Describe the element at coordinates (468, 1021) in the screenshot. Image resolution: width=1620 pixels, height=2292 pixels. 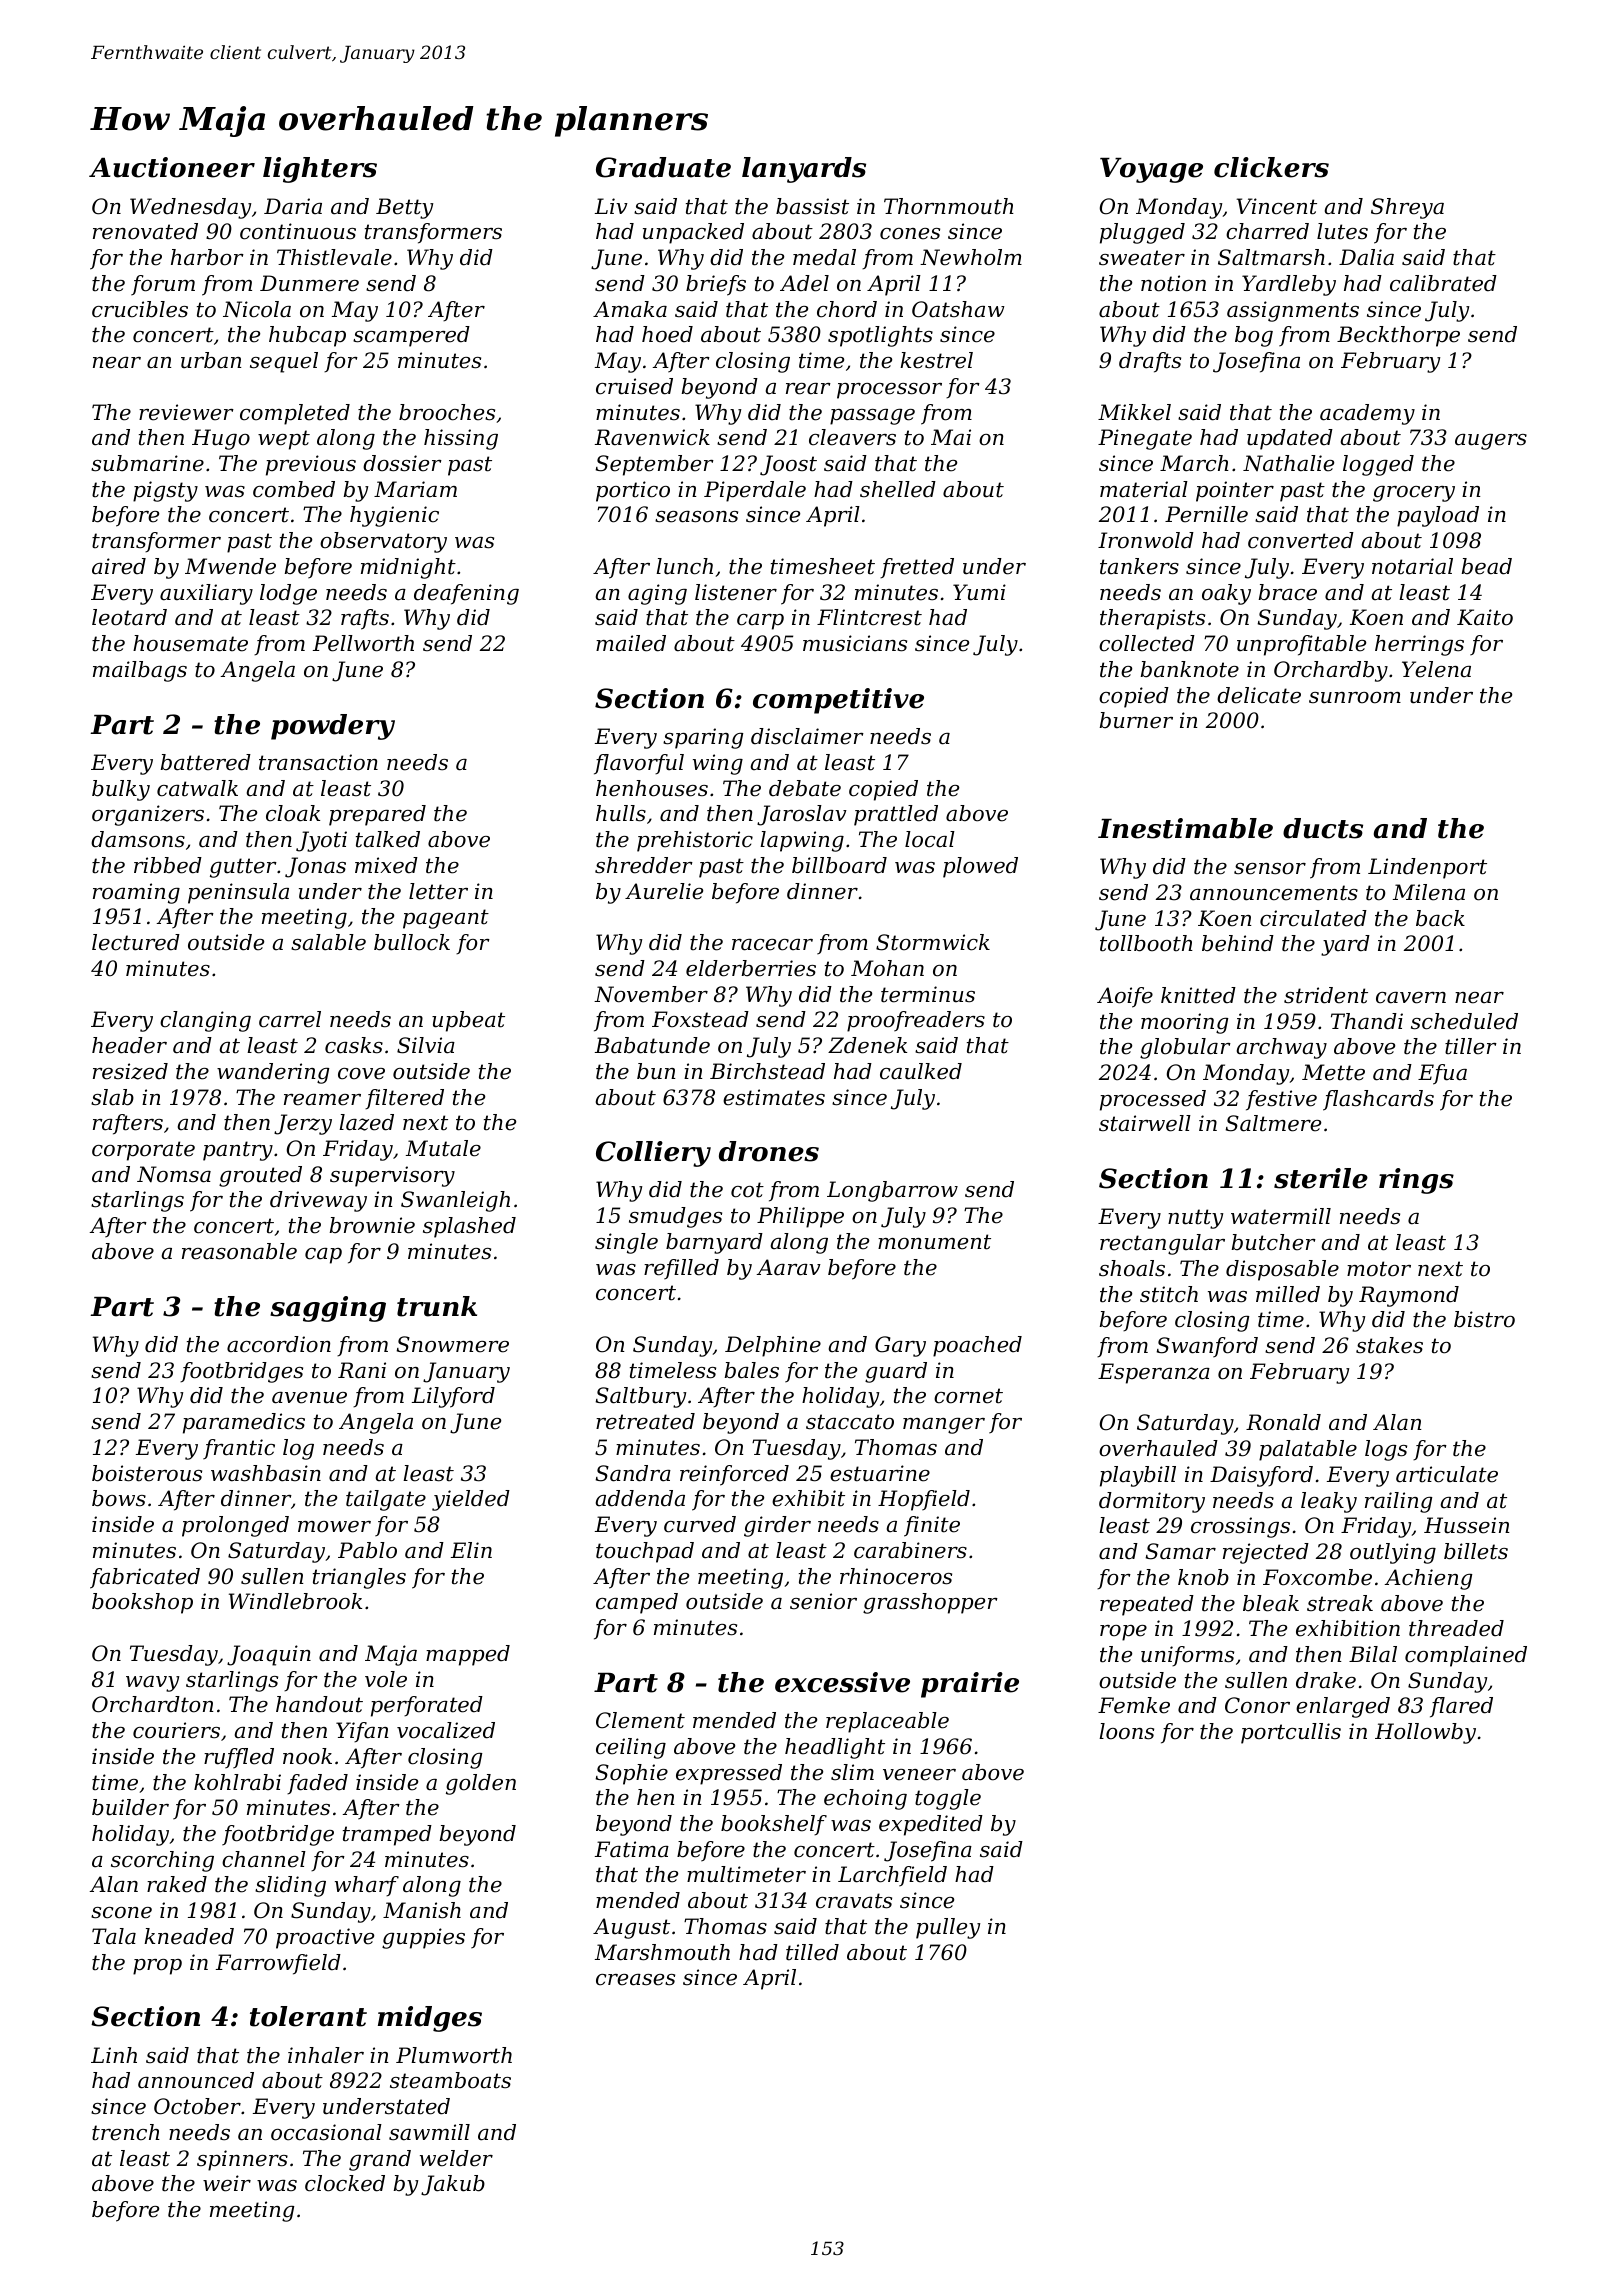
I see `upbeat` at that location.
